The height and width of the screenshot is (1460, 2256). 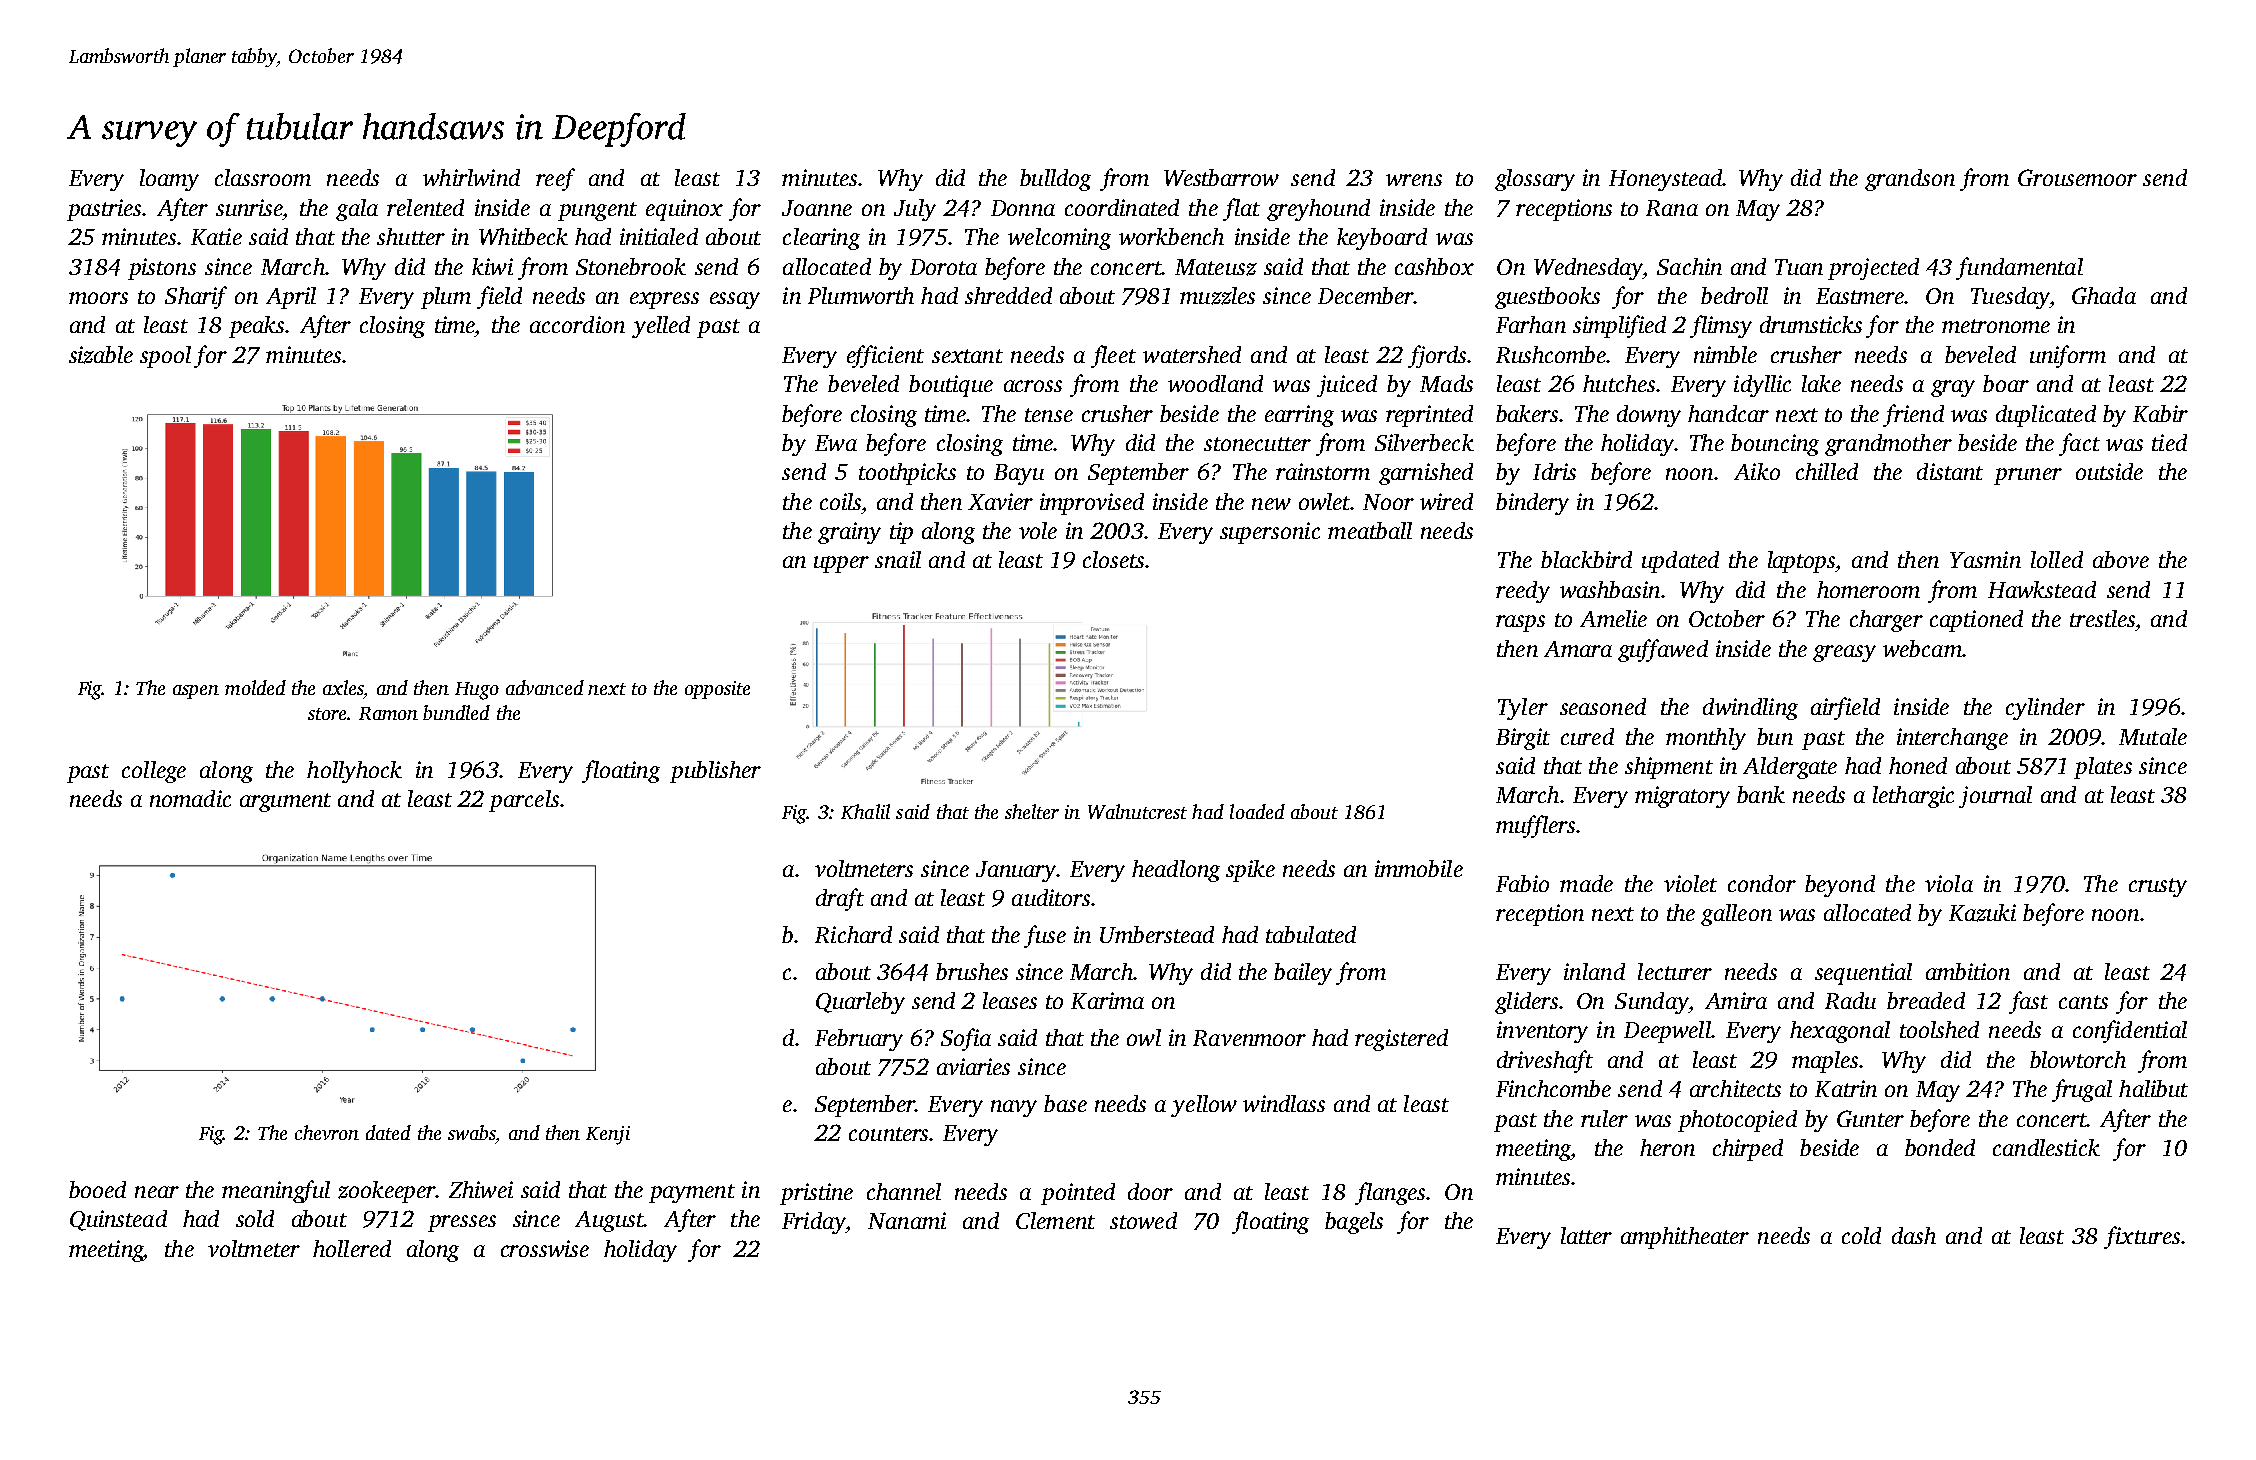 I want to click on Rana, so click(x=1672, y=208).
